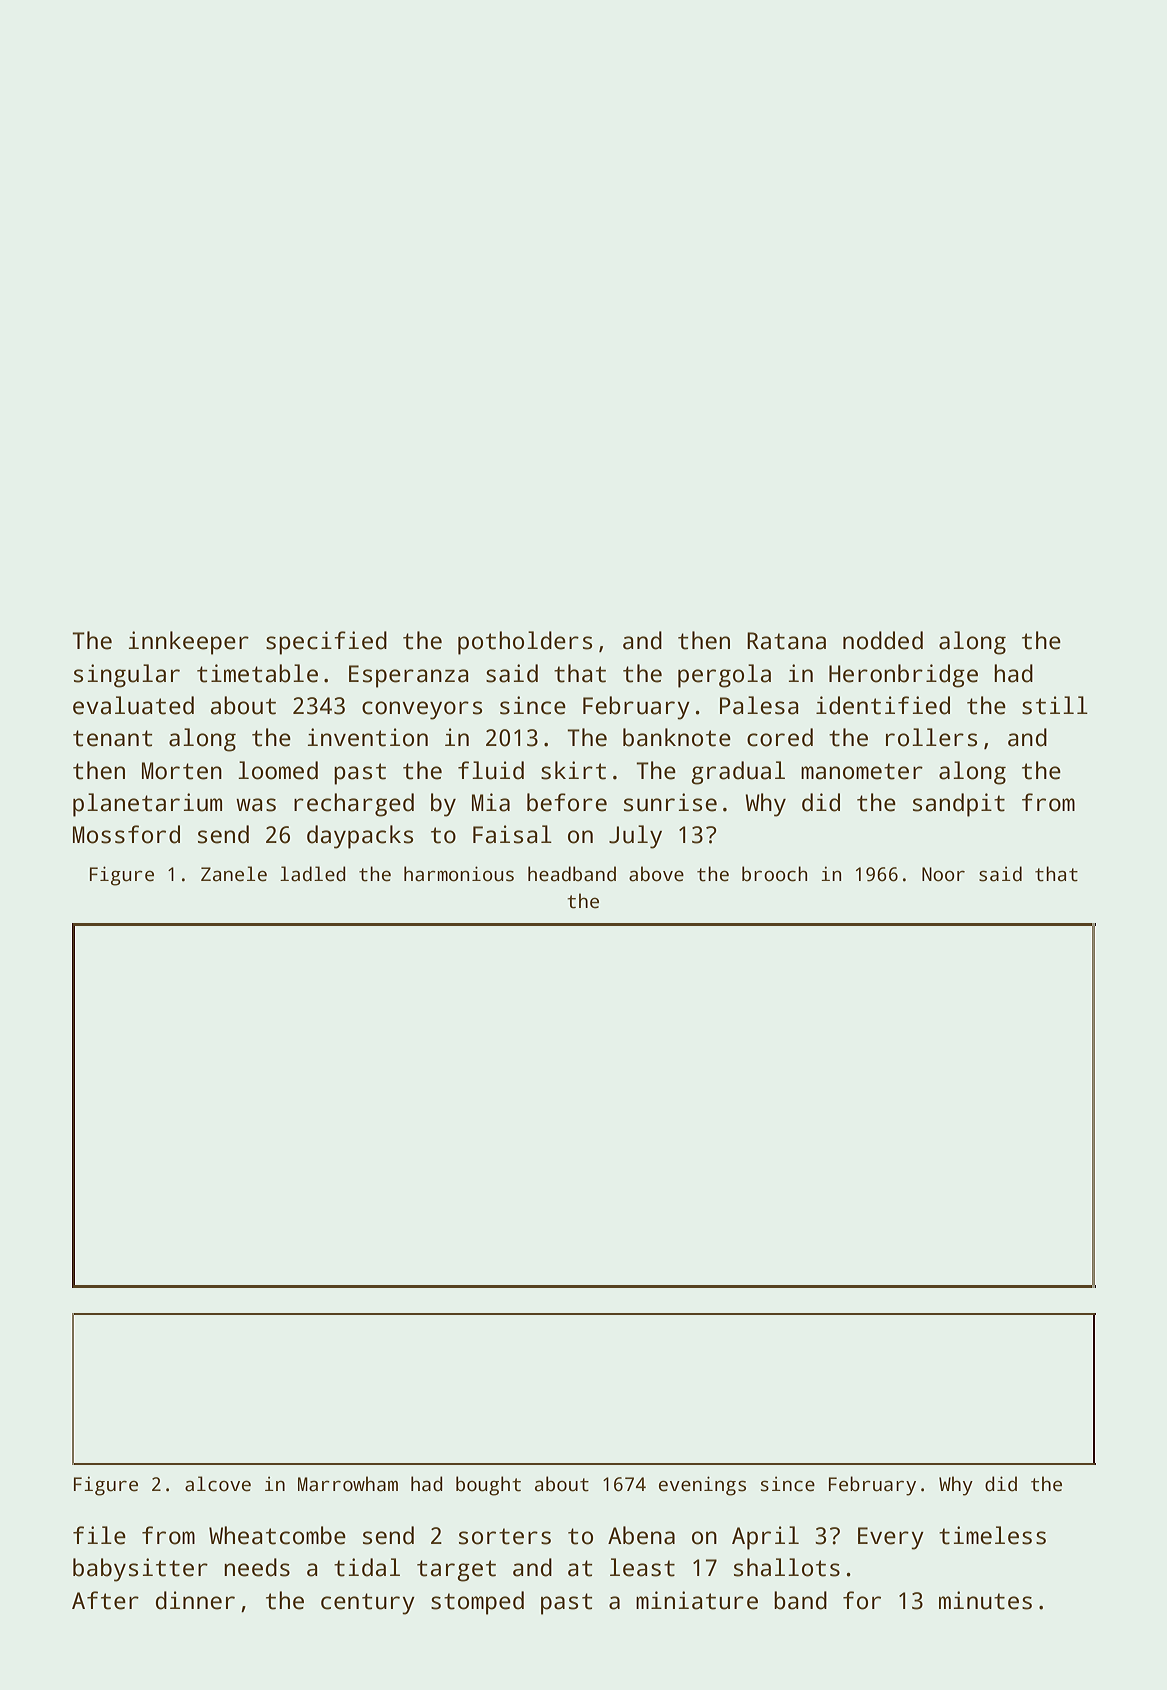 This screenshot has height=1690, width=1167. I want to click on Zanele, so click(234, 874).
